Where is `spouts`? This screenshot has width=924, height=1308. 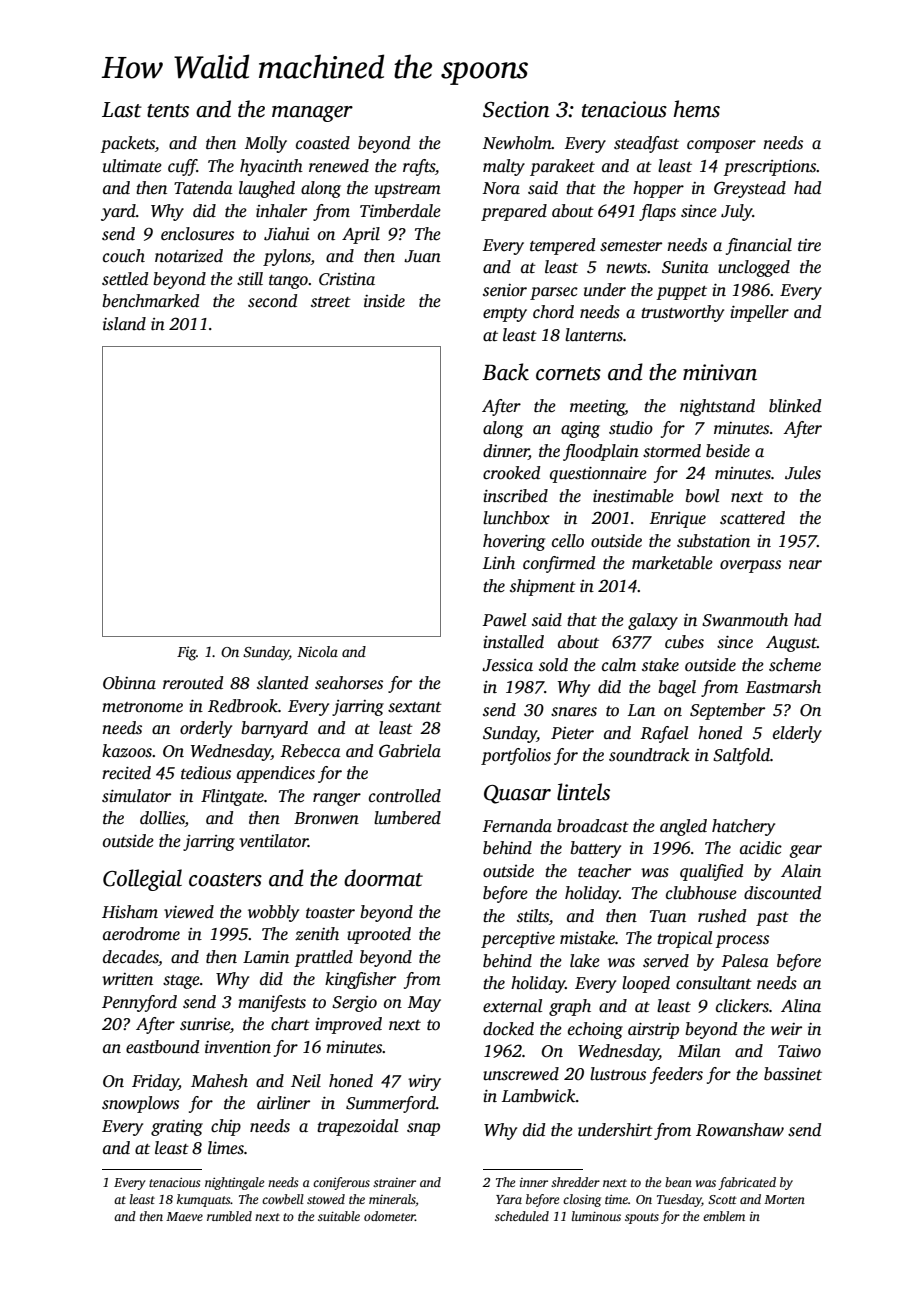
spouts is located at coordinates (642, 1218).
